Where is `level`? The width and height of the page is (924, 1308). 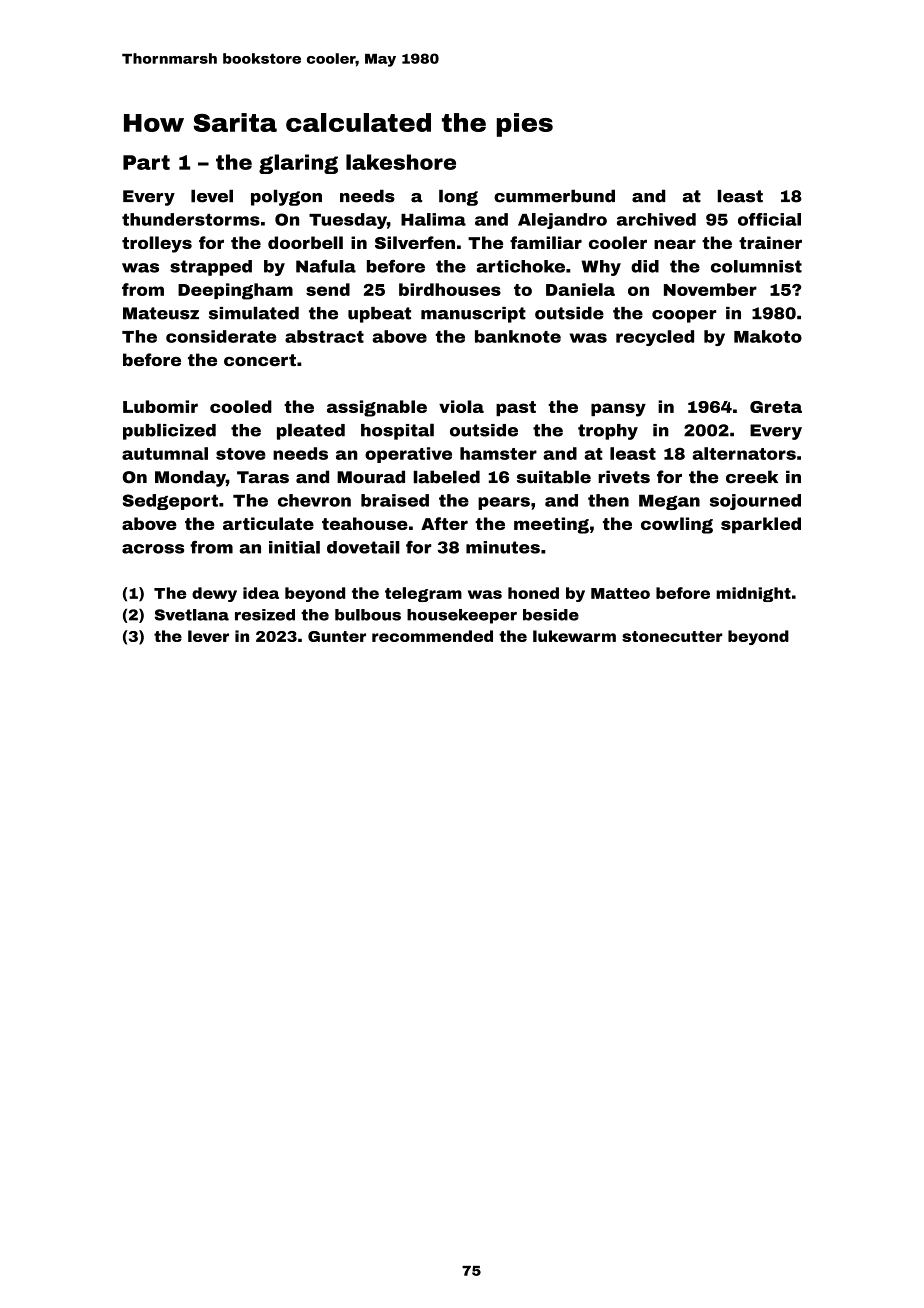
level is located at coordinates (212, 196).
